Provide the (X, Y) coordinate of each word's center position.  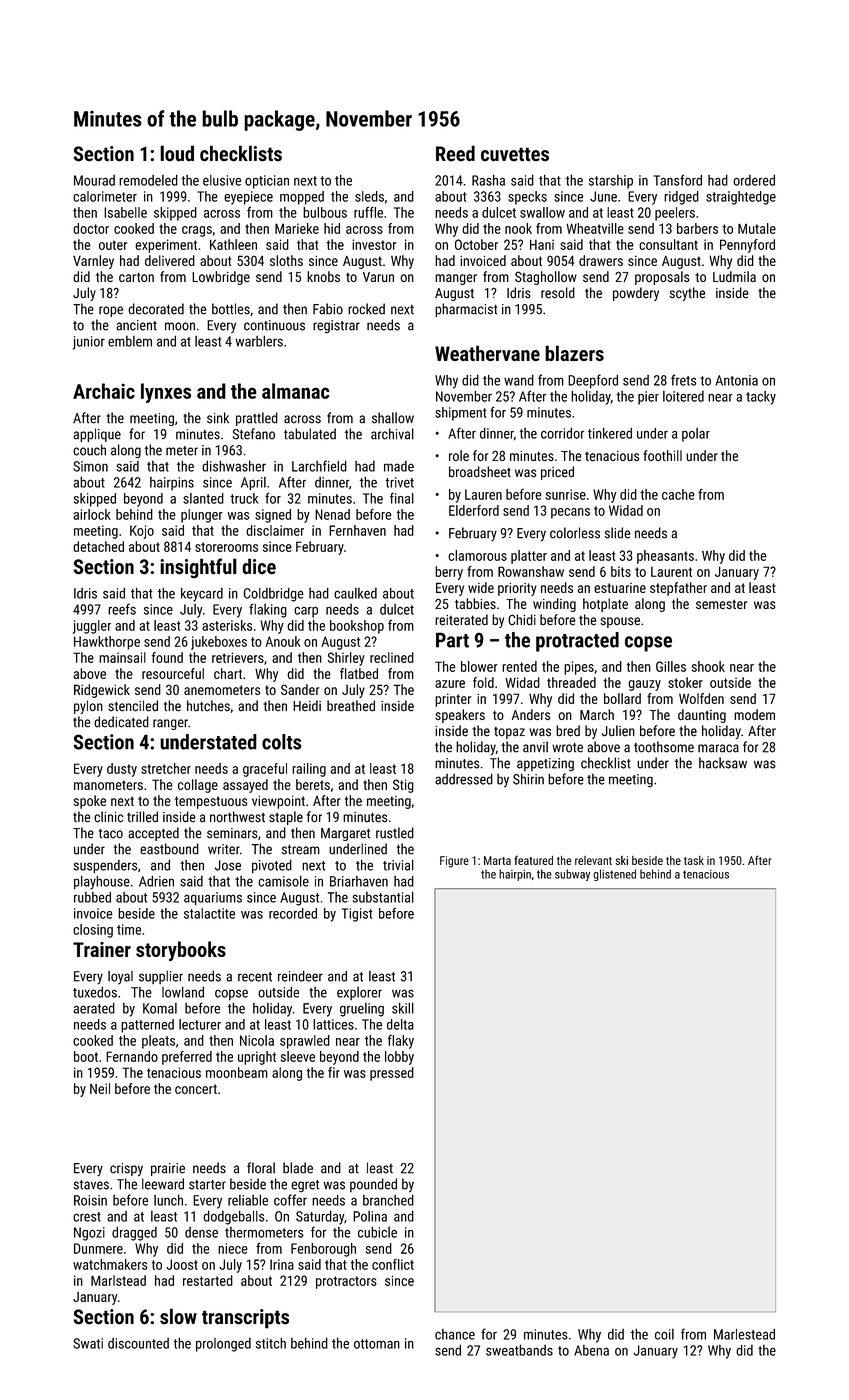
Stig (403, 786)
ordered (754, 180)
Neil (100, 1088)
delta (400, 1024)
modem (754, 714)
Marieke (297, 228)
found (167, 657)
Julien (618, 731)
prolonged (223, 1345)
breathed (351, 706)
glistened (614, 875)
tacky (761, 398)
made (399, 466)
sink (218, 418)
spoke (90, 802)
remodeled (148, 180)
